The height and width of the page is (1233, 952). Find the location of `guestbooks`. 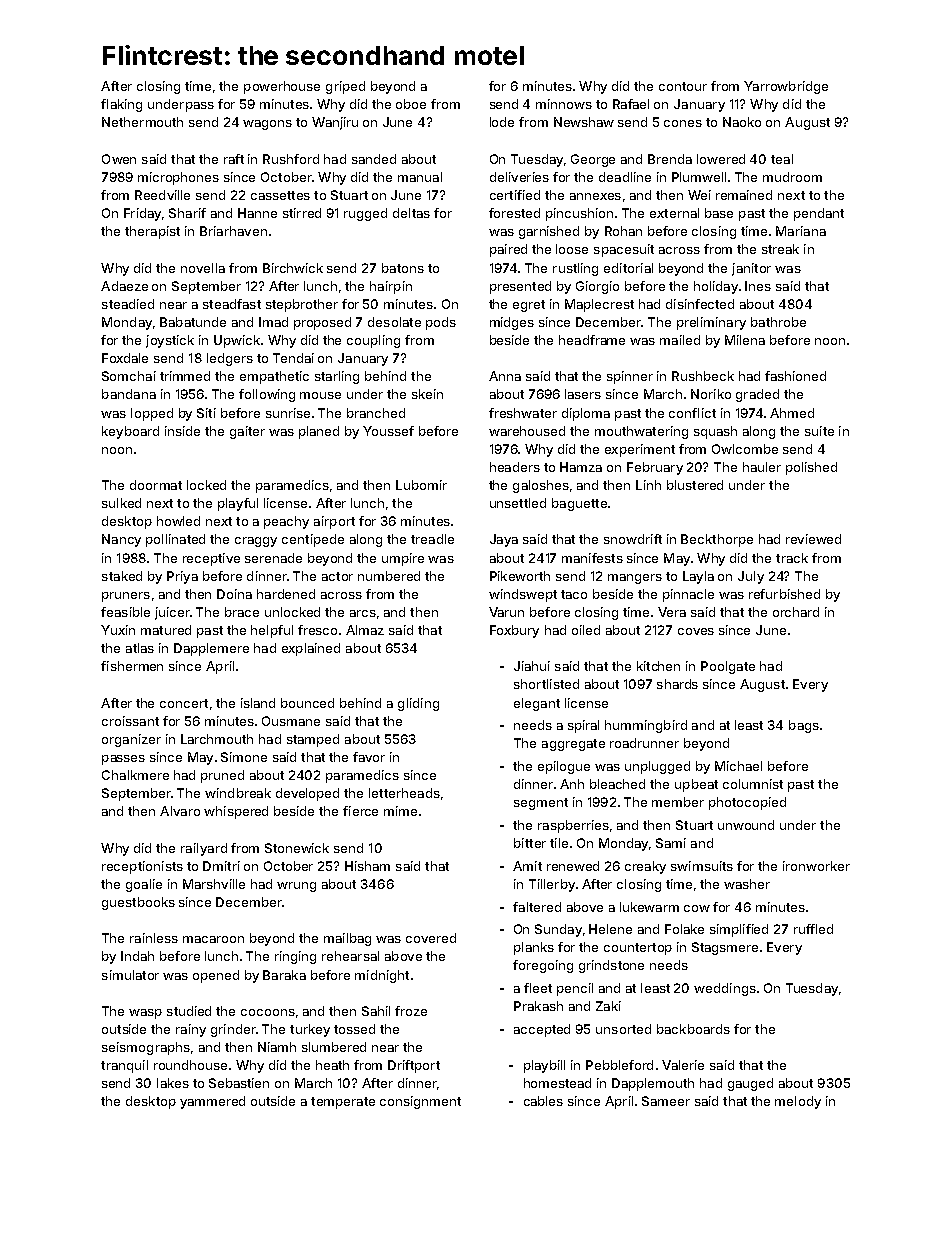

guestbooks is located at coordinates (138, 903).
